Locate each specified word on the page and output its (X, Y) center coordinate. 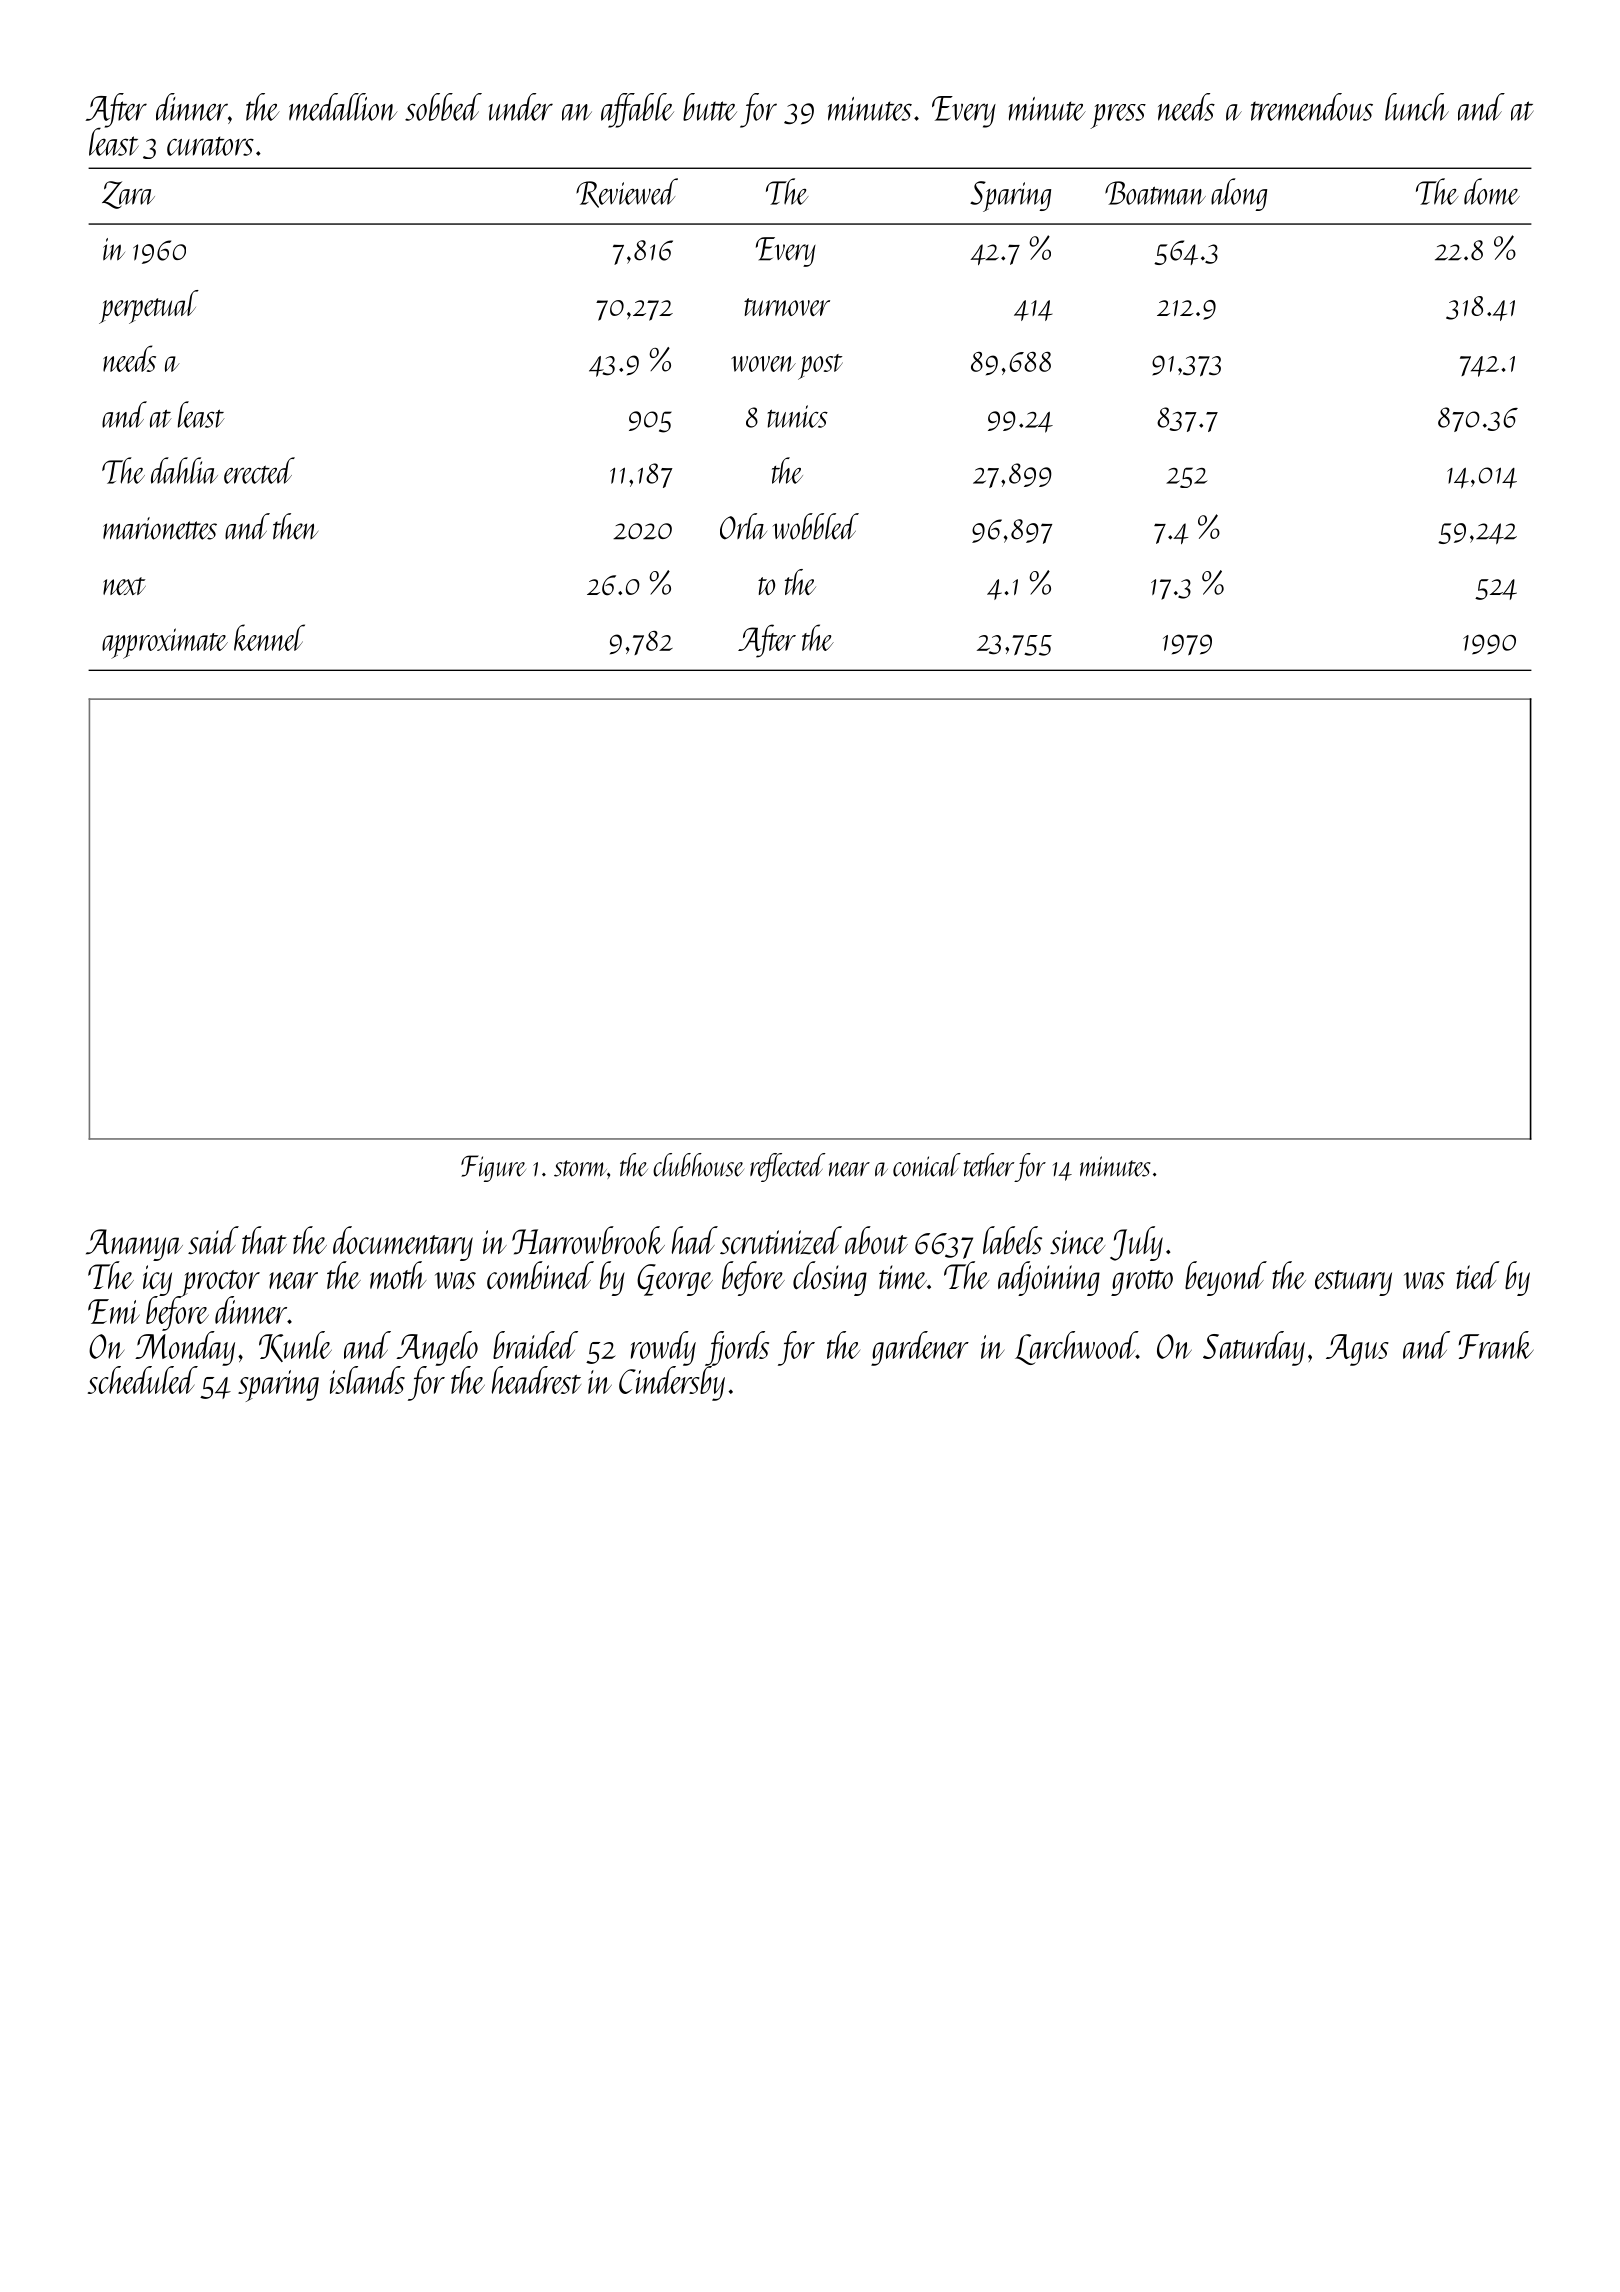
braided (535, 1345)
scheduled (143, 1380)
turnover (787, 307)
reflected (787, 1167)
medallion (343, 107)
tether (989, 1165)
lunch (1417, 107)
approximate (165, 643)
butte (710, 107)
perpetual (149, 307)
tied (1478, 1275)
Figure (493, 1168)
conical (927, 1165)
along (1239, 194)
